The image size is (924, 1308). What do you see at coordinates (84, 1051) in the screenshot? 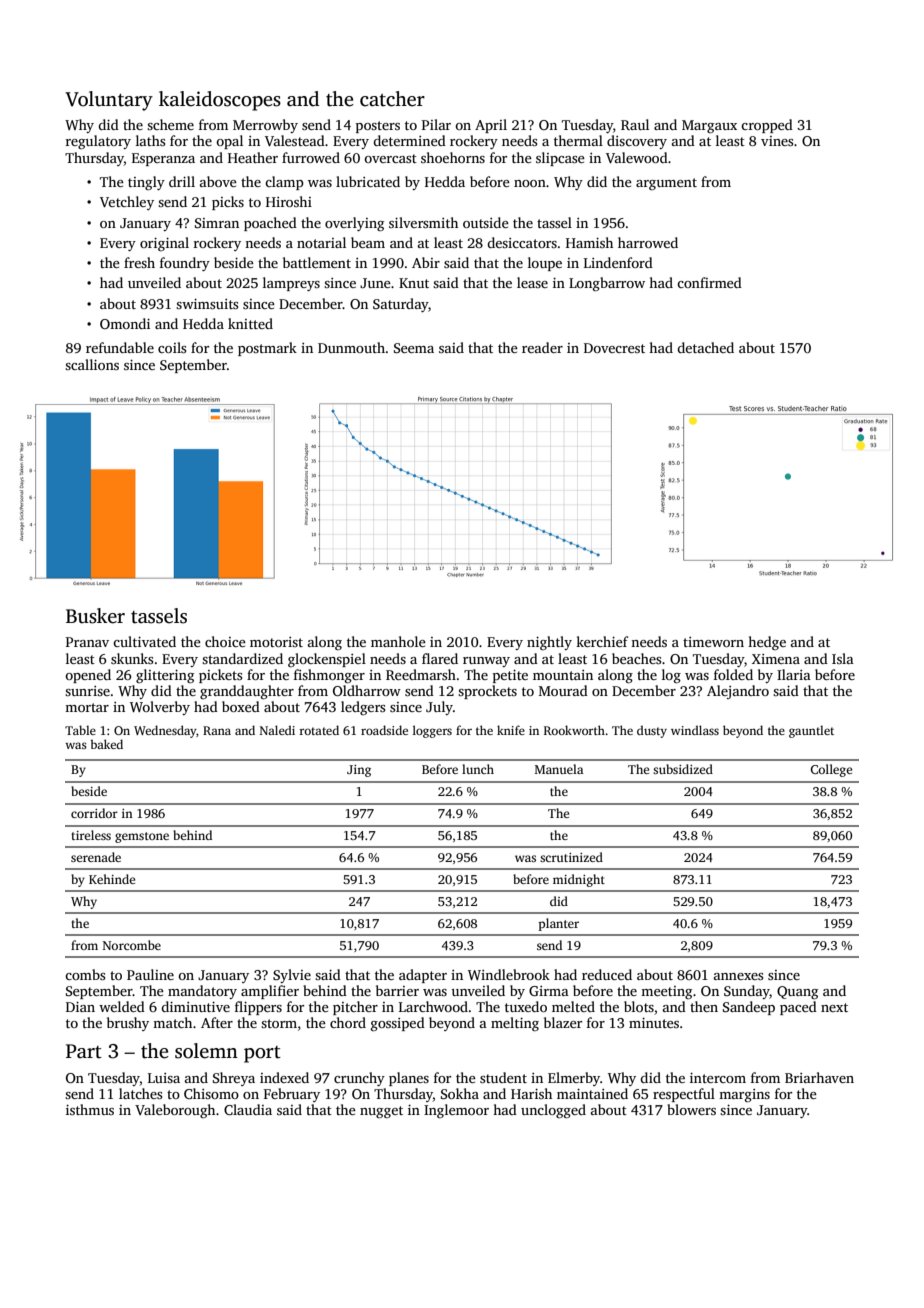
I see `Part` at bounding box center [84, 1051].
